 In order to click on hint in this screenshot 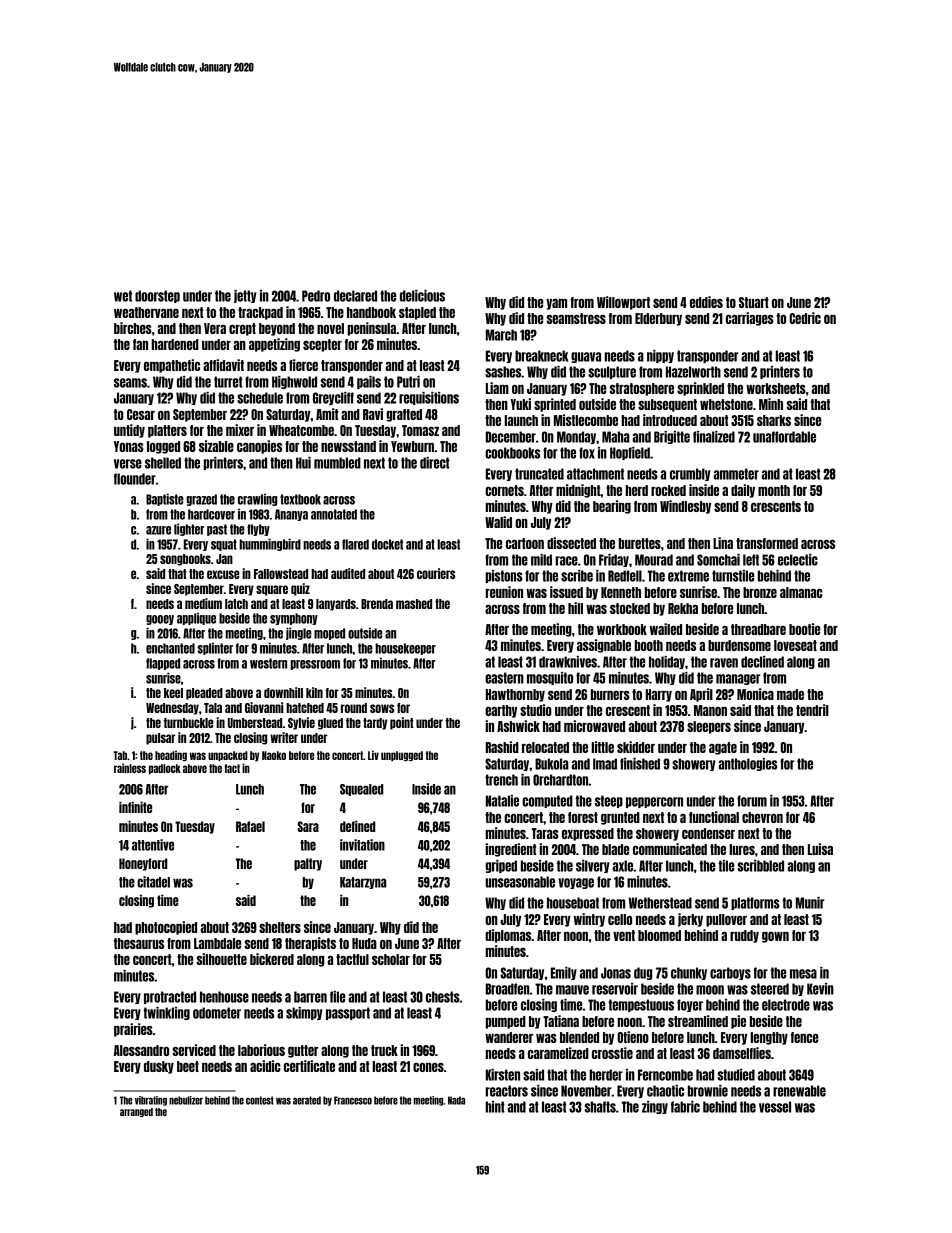, I will do `click(495, 1107)`.
